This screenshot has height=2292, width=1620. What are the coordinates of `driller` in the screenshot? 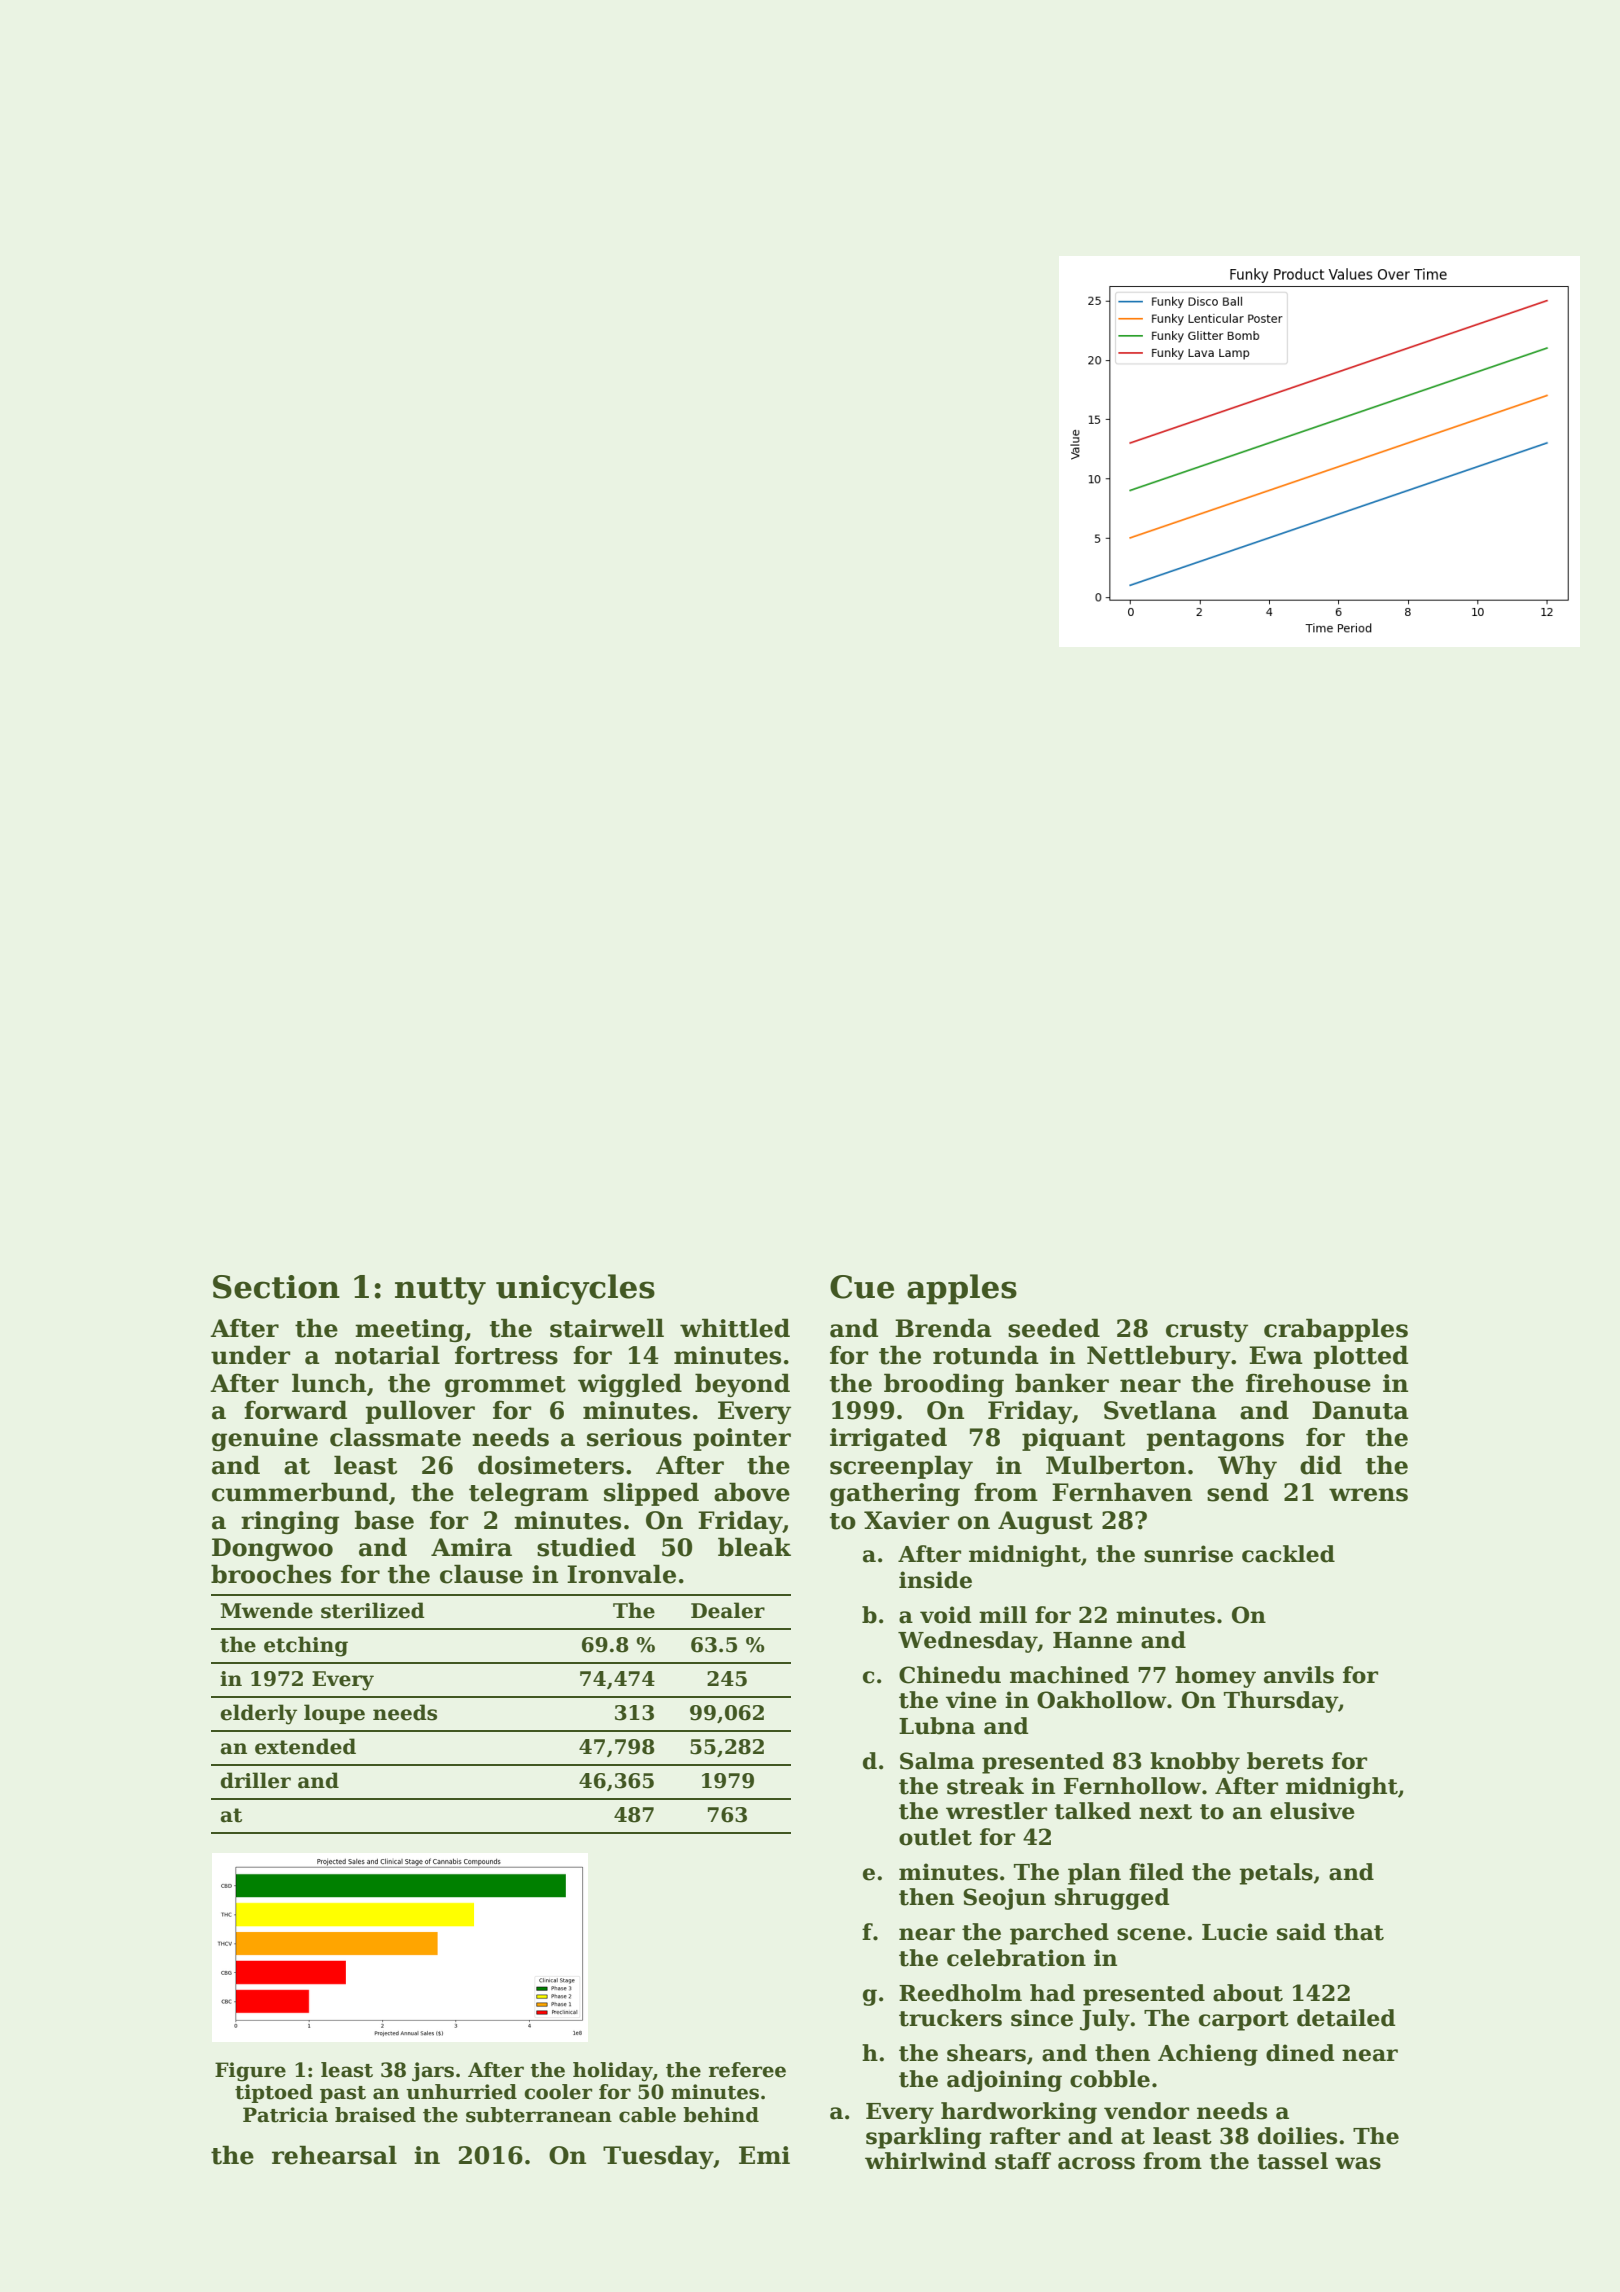 It's located at (255, 1780).
